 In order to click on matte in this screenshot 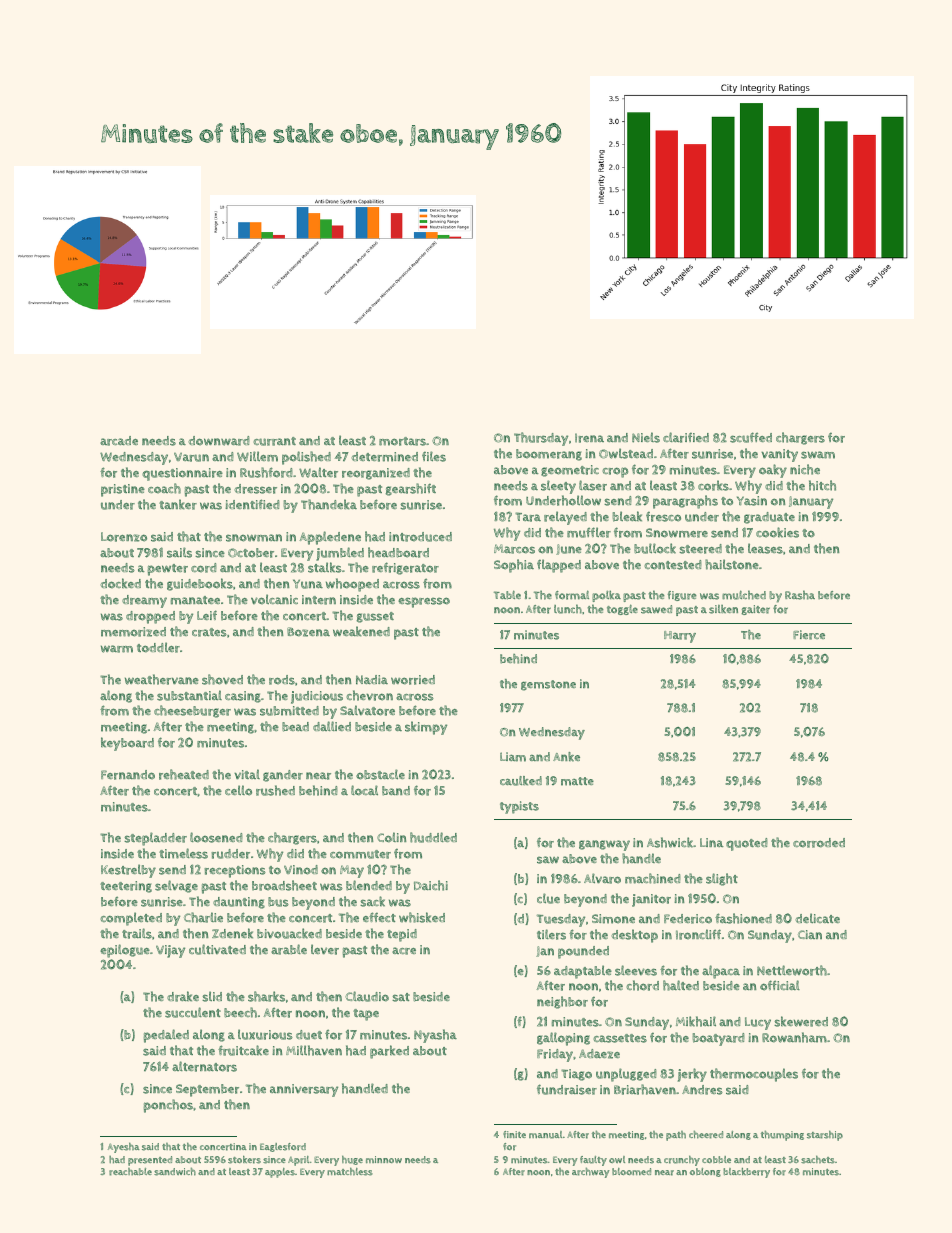, I will do `click(577, 781)`.
